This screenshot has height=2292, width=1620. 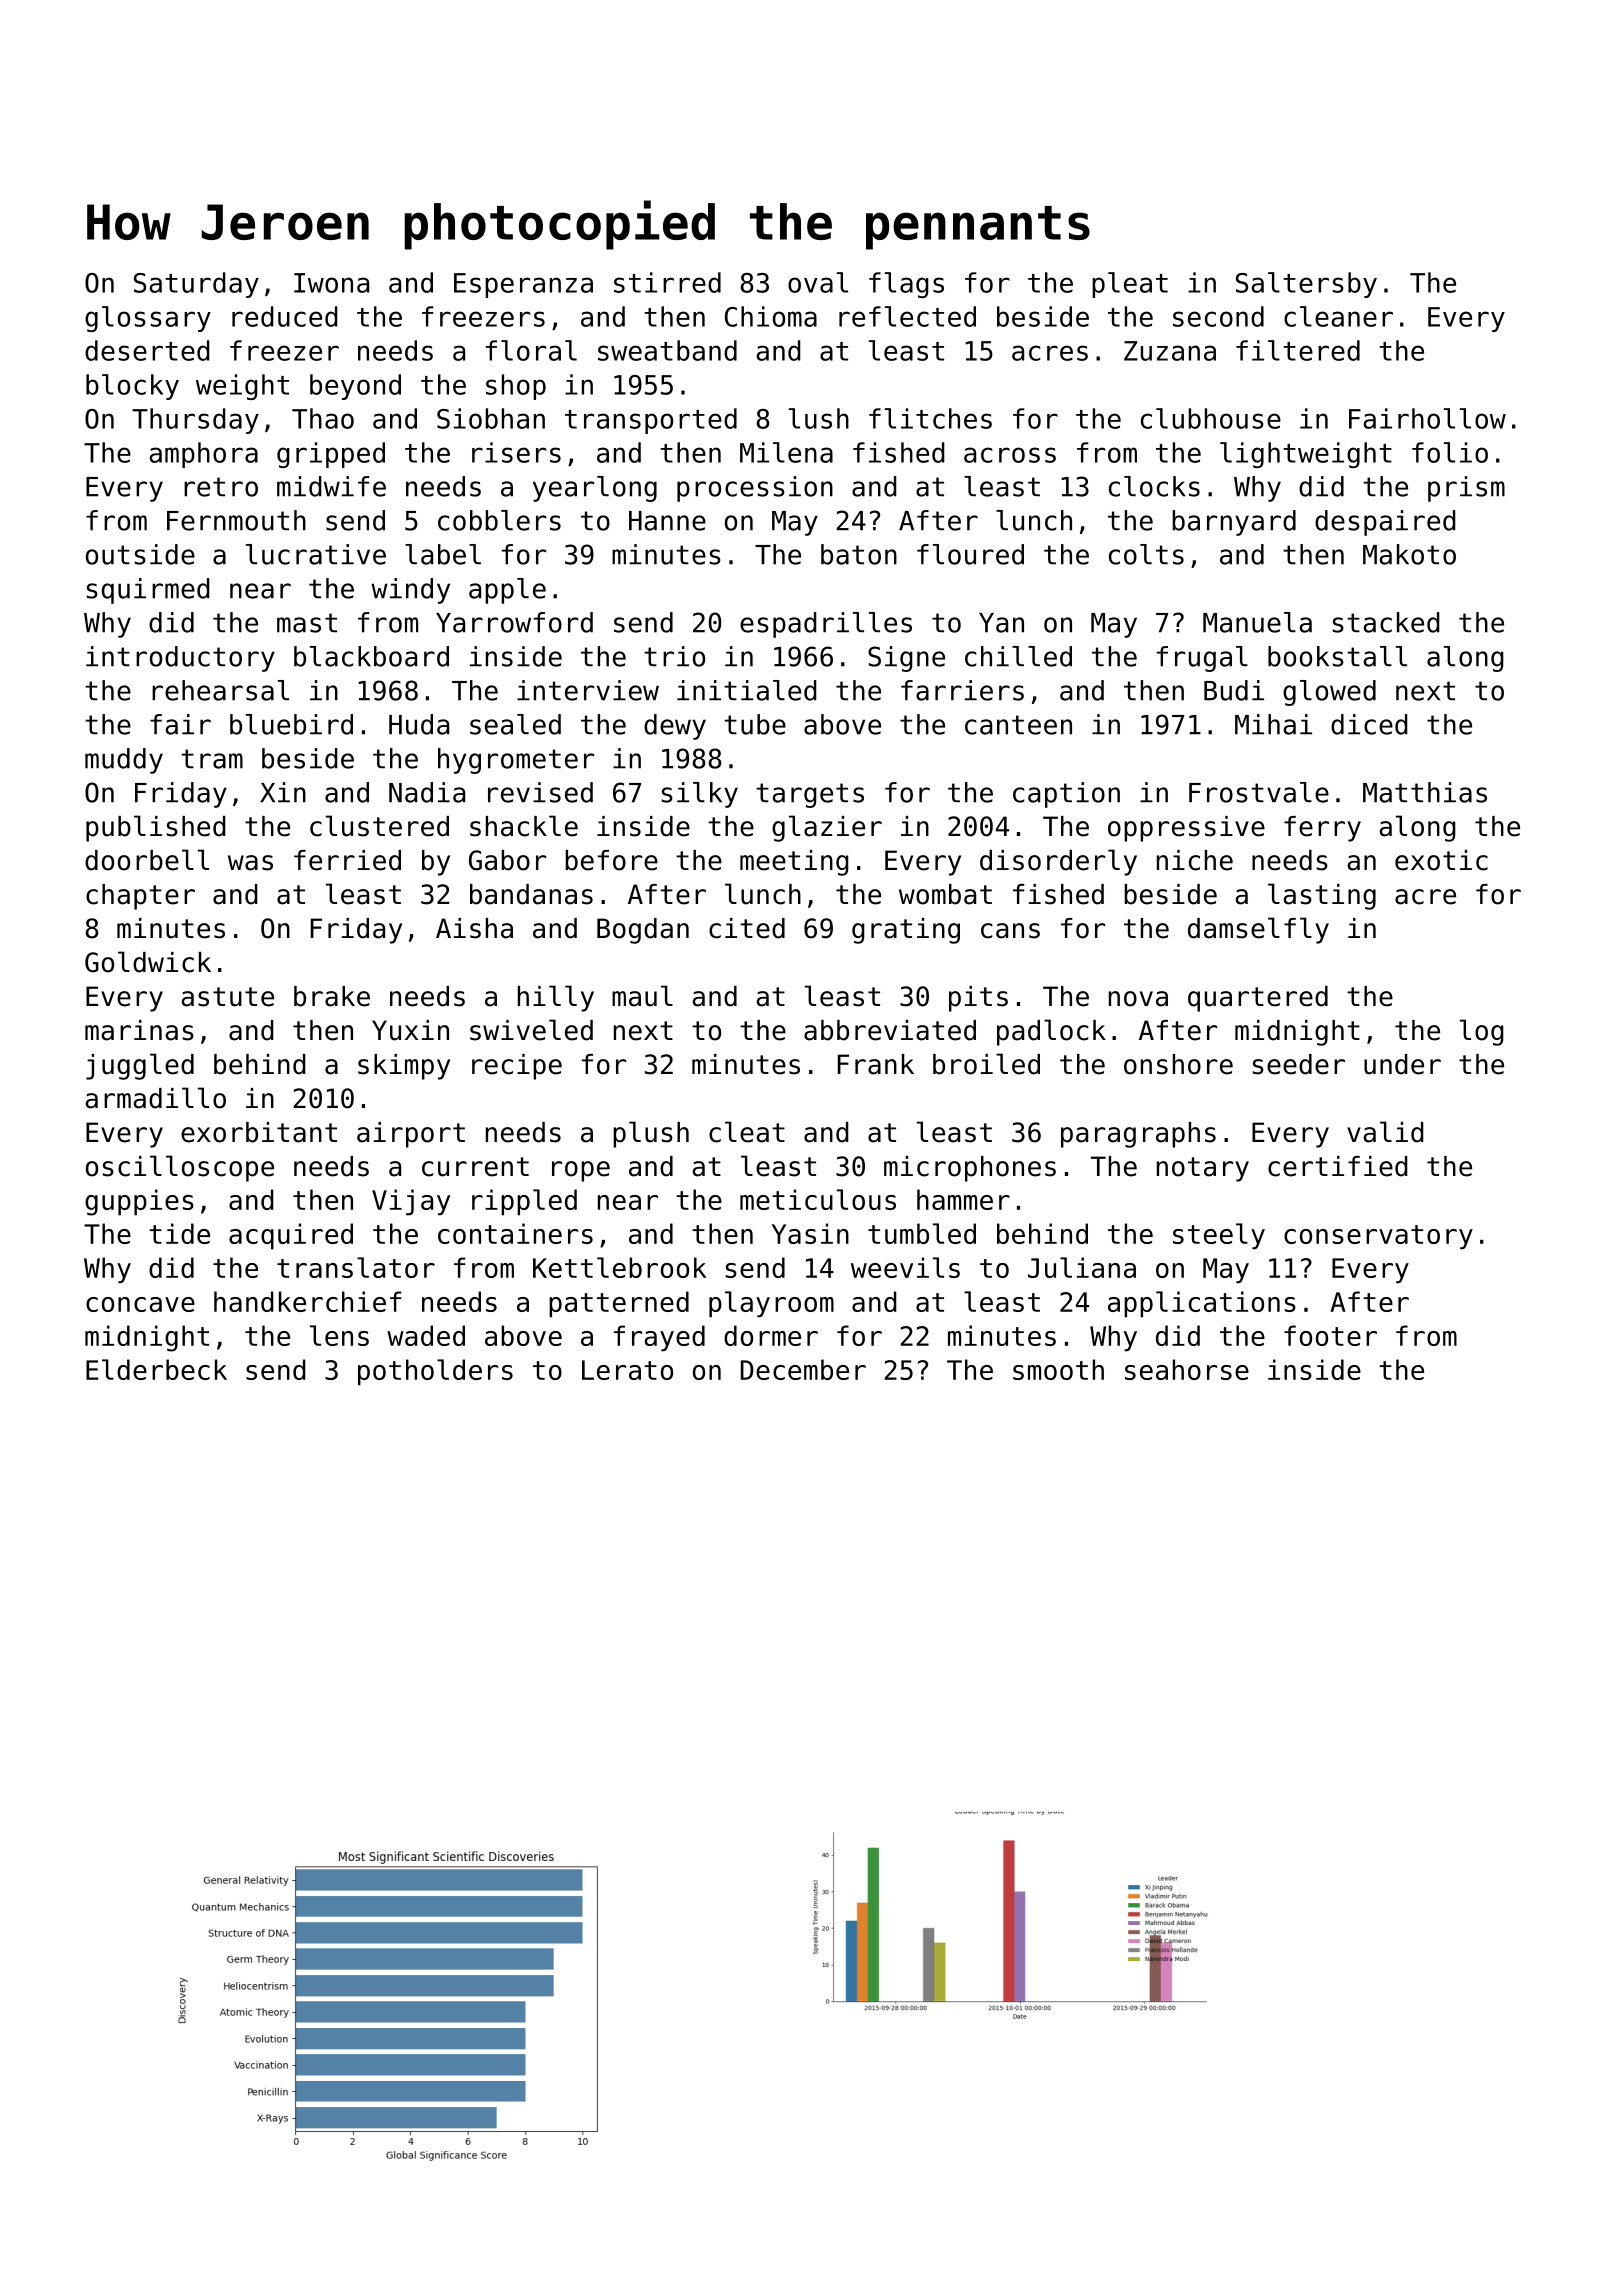 What do you see at coordinates (986, 1064) in the screenshot?
I see `broiled` at bounding box center [986, 1064].
